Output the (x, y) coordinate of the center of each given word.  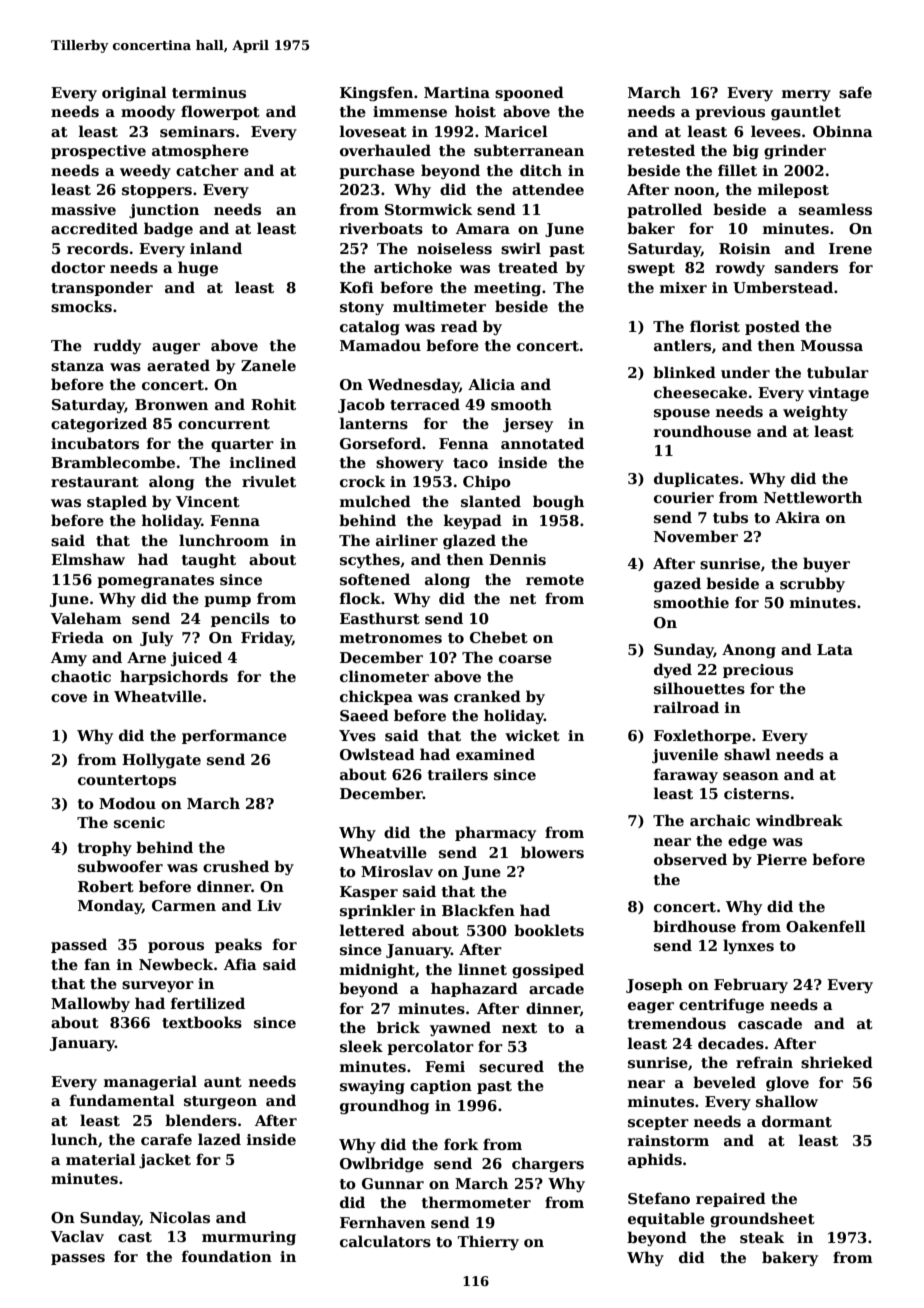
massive (83, 210)
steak (762, 1237)
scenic (139, 822)
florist (715, 326)
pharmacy (495, 833)
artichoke (413, 267)
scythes (370, 560)
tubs (730, 517)
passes (78, 1259)
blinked (684, 372)
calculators (385, 1241)
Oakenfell (826, 926)
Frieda (77, 637)
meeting (507, 289)
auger (176, 348)
